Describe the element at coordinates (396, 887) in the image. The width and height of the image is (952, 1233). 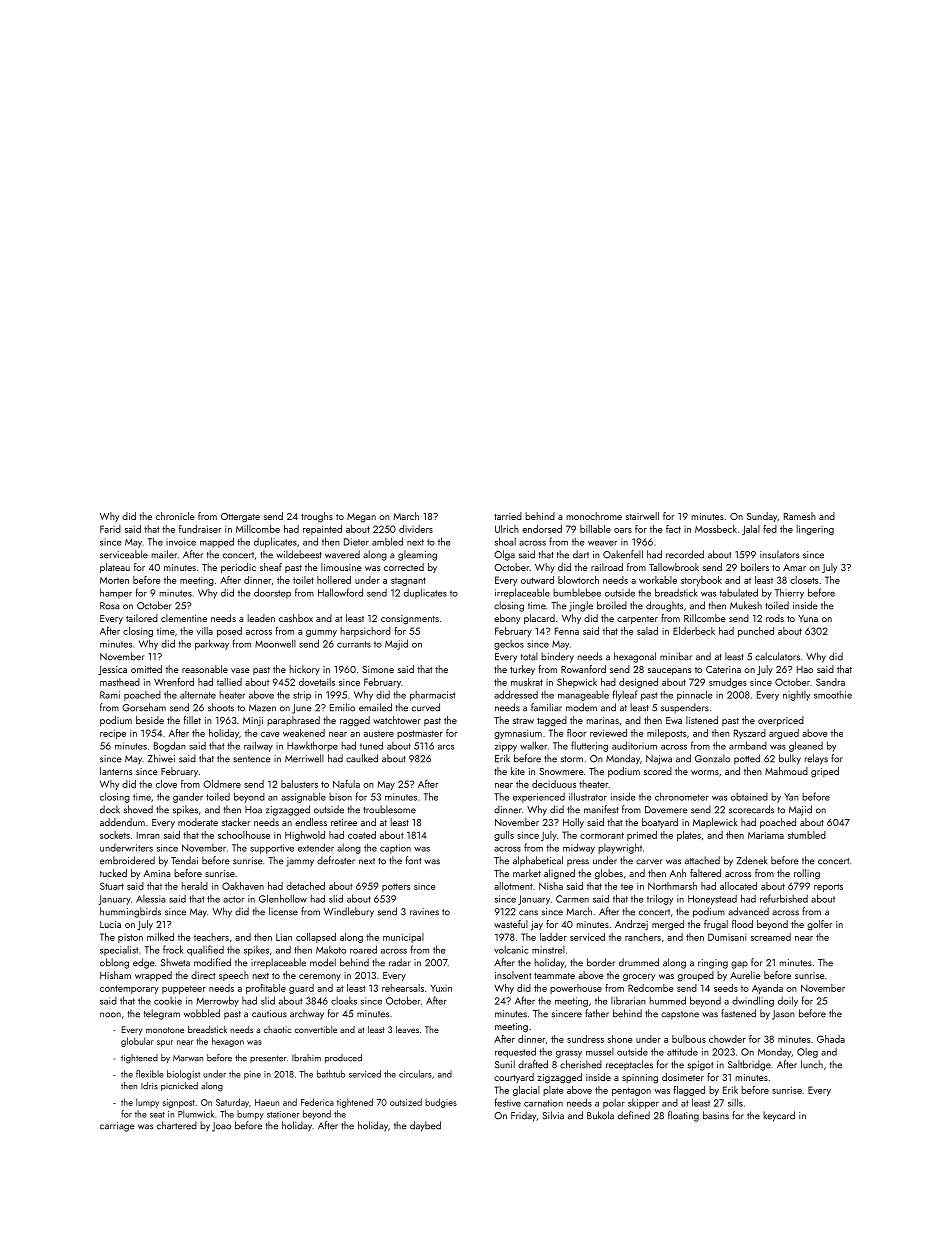
I see `potters` at that location.
